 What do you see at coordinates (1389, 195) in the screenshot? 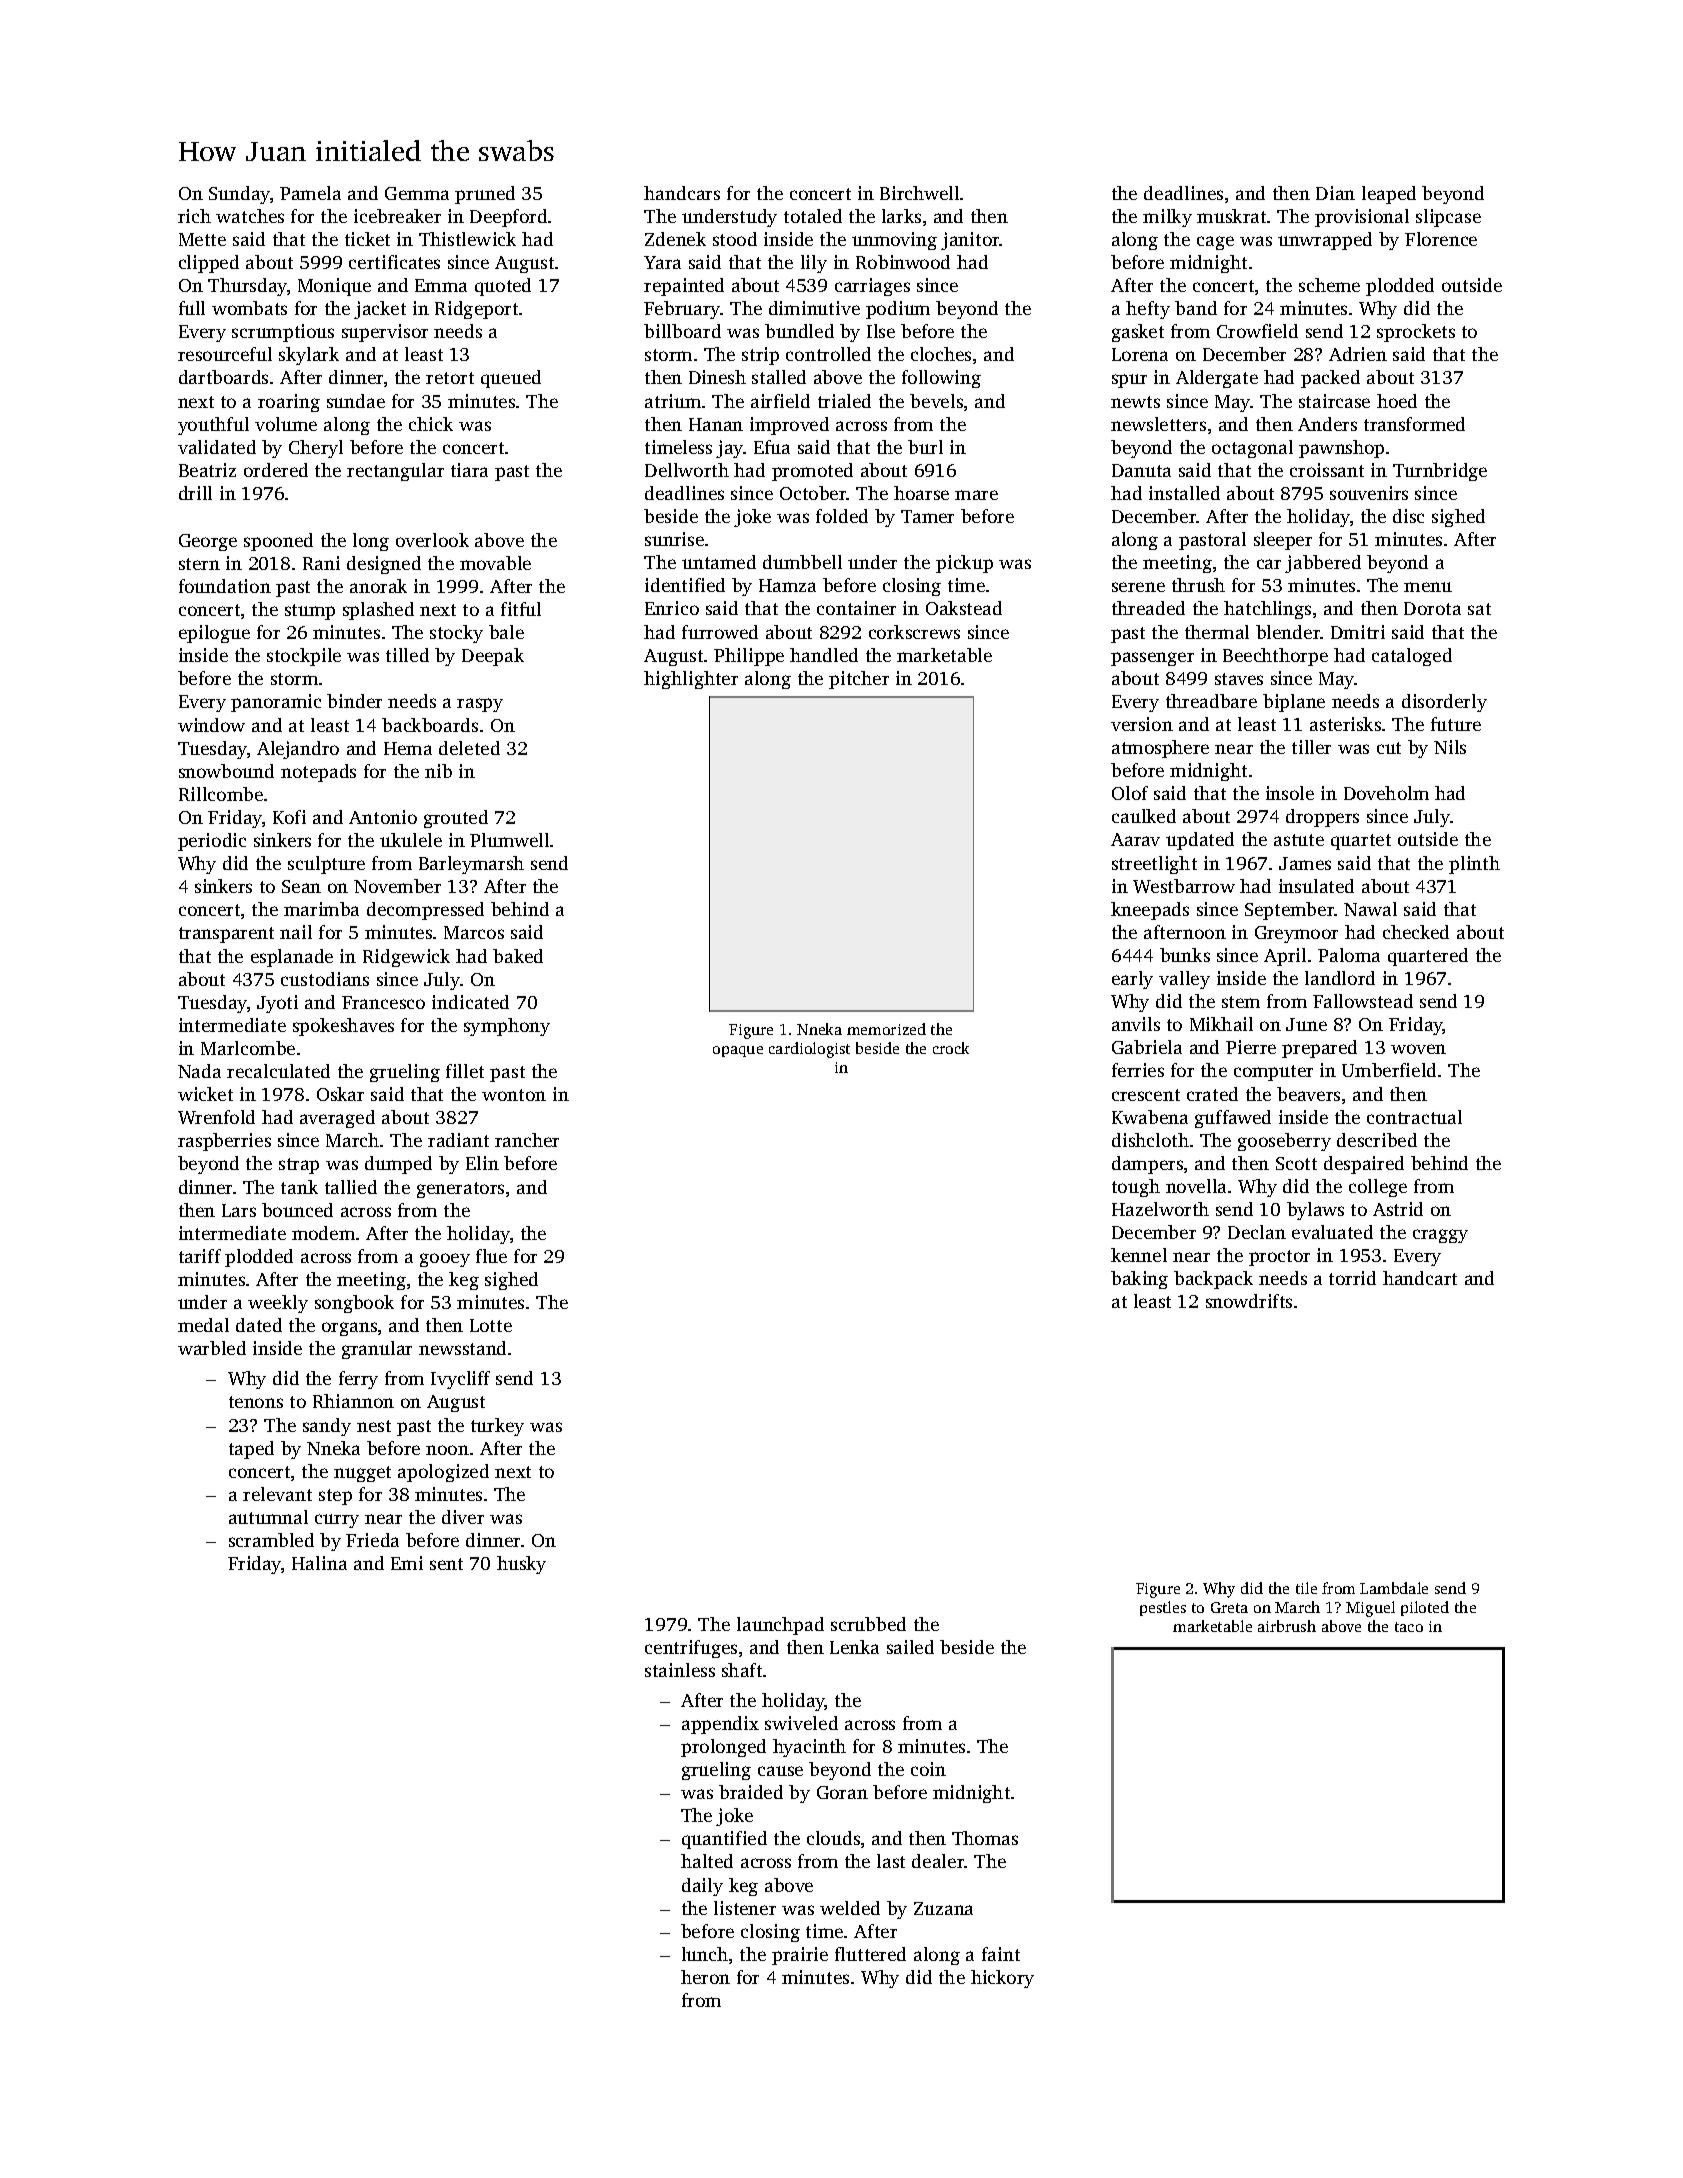
I see `leaped` at bounding box center [1389, 195].
